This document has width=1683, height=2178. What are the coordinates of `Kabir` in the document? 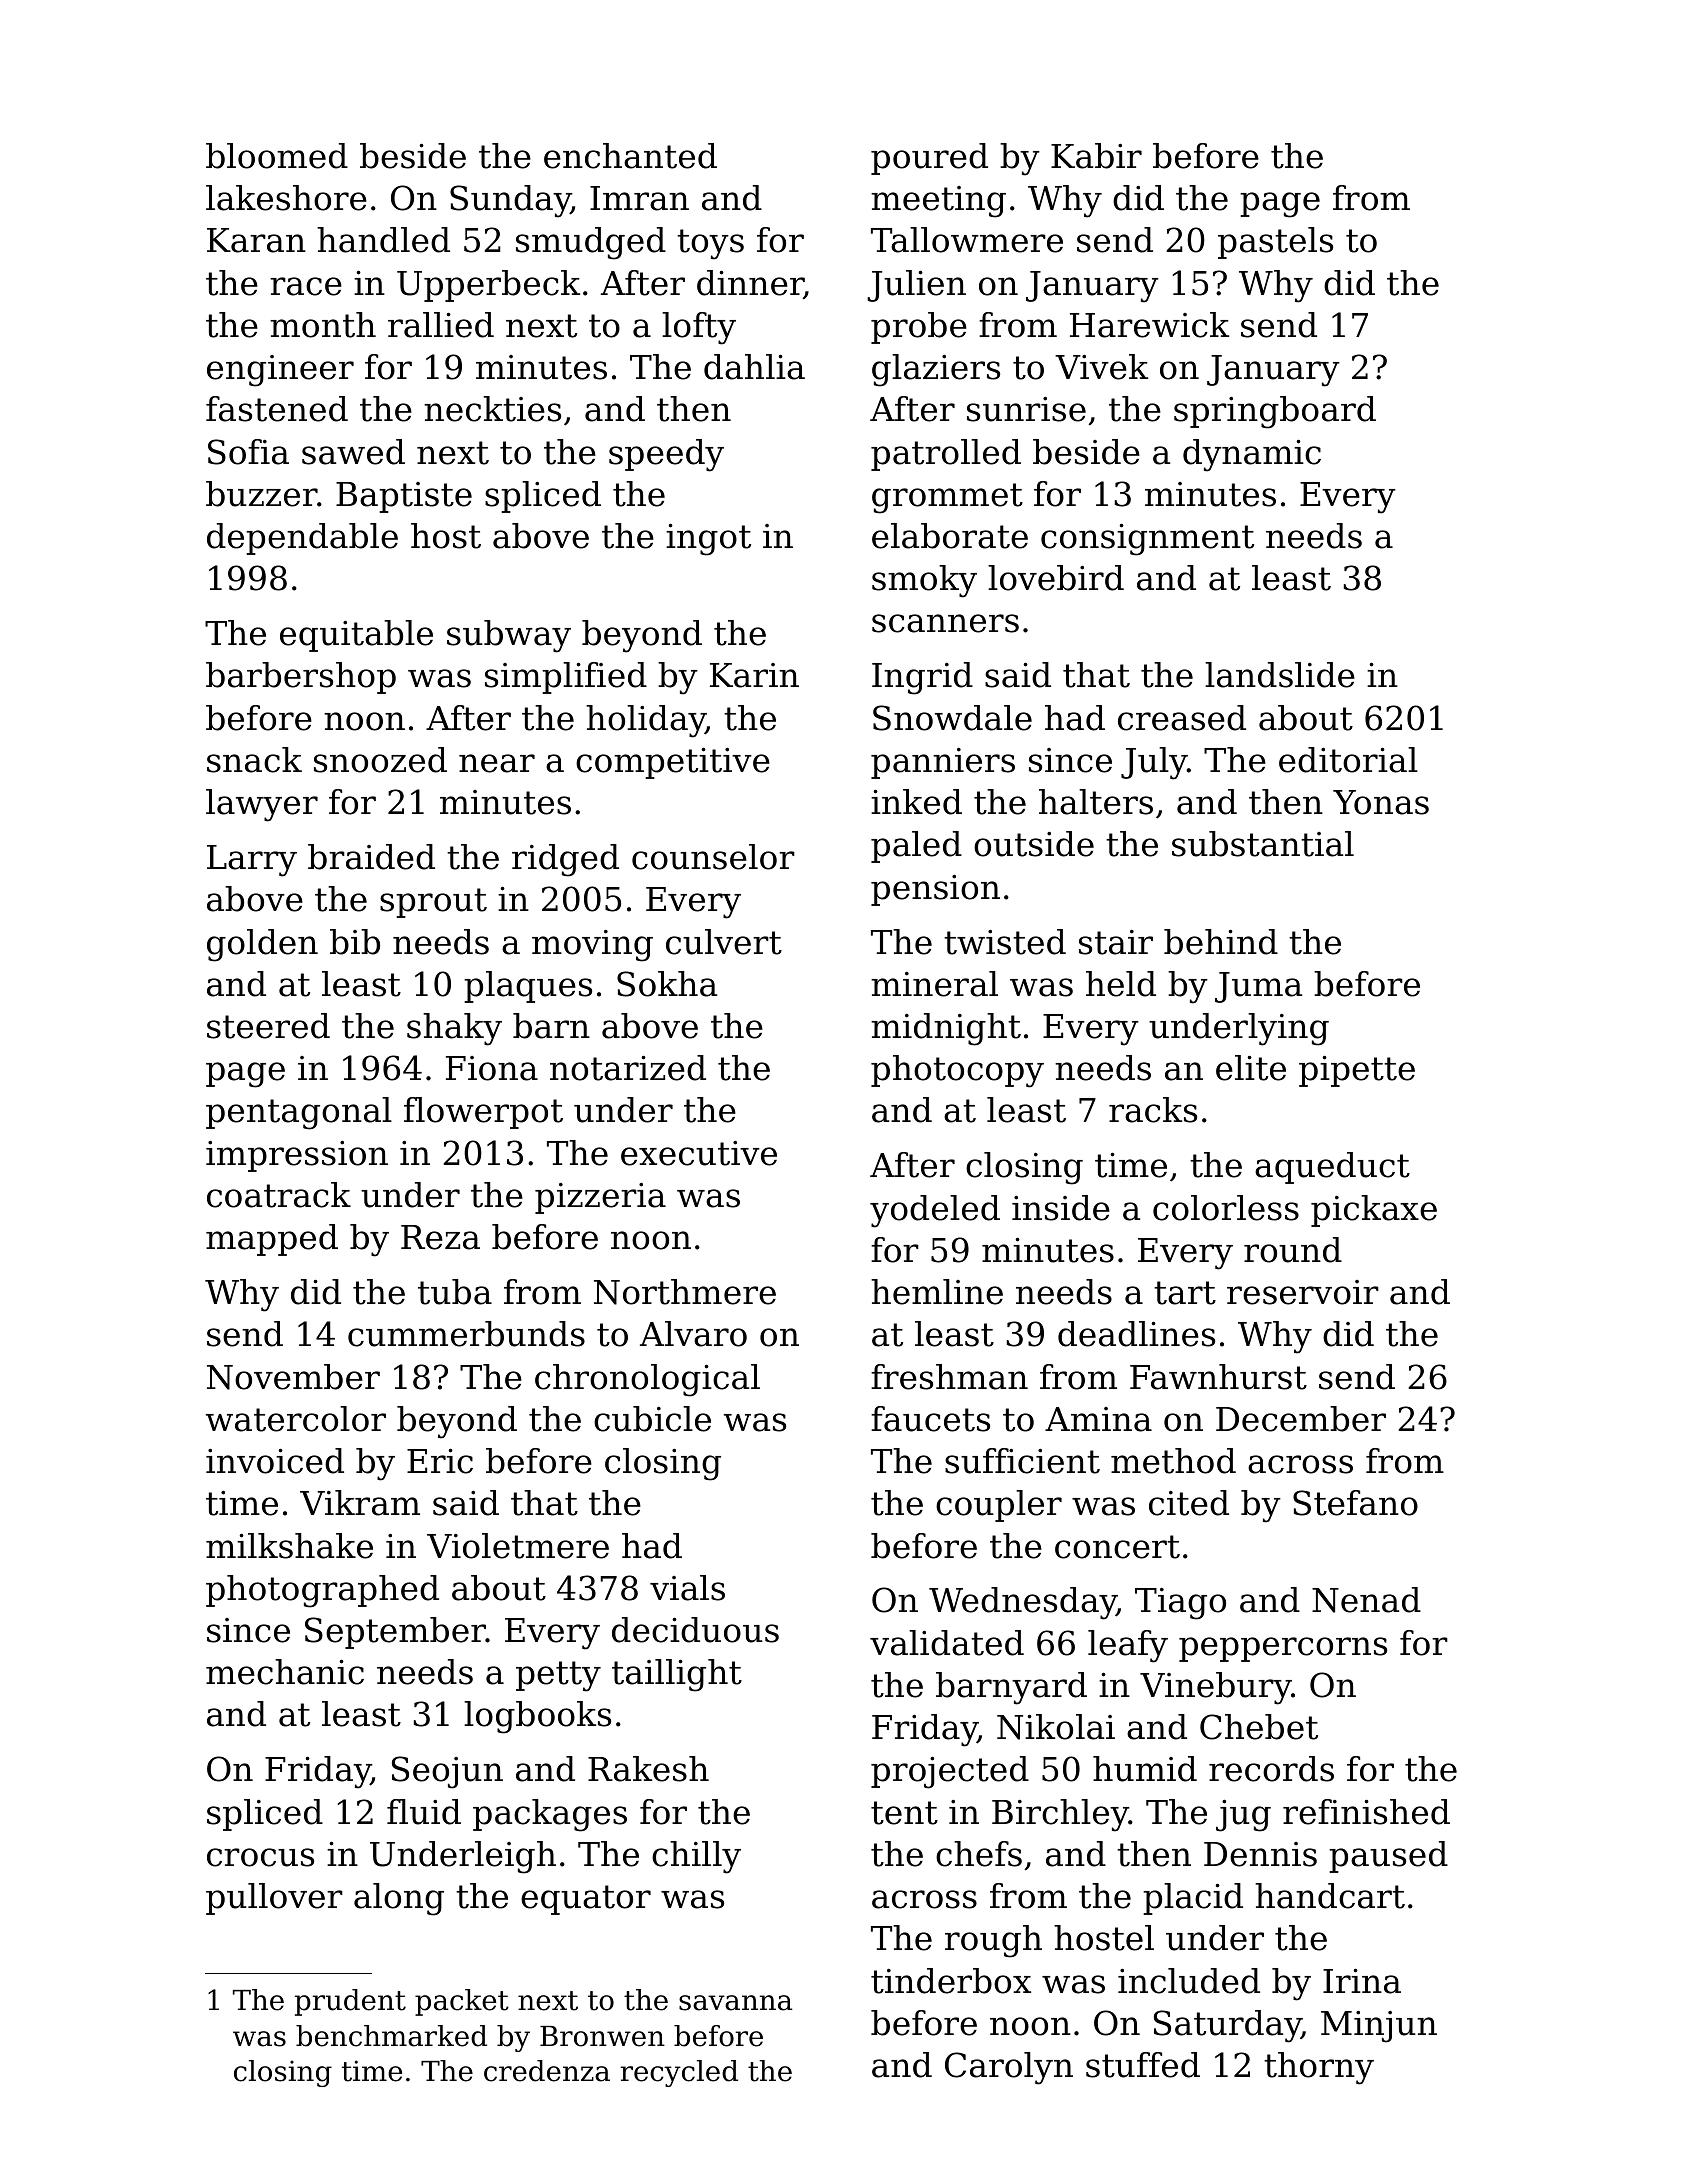 It's located at (1096, 156).
